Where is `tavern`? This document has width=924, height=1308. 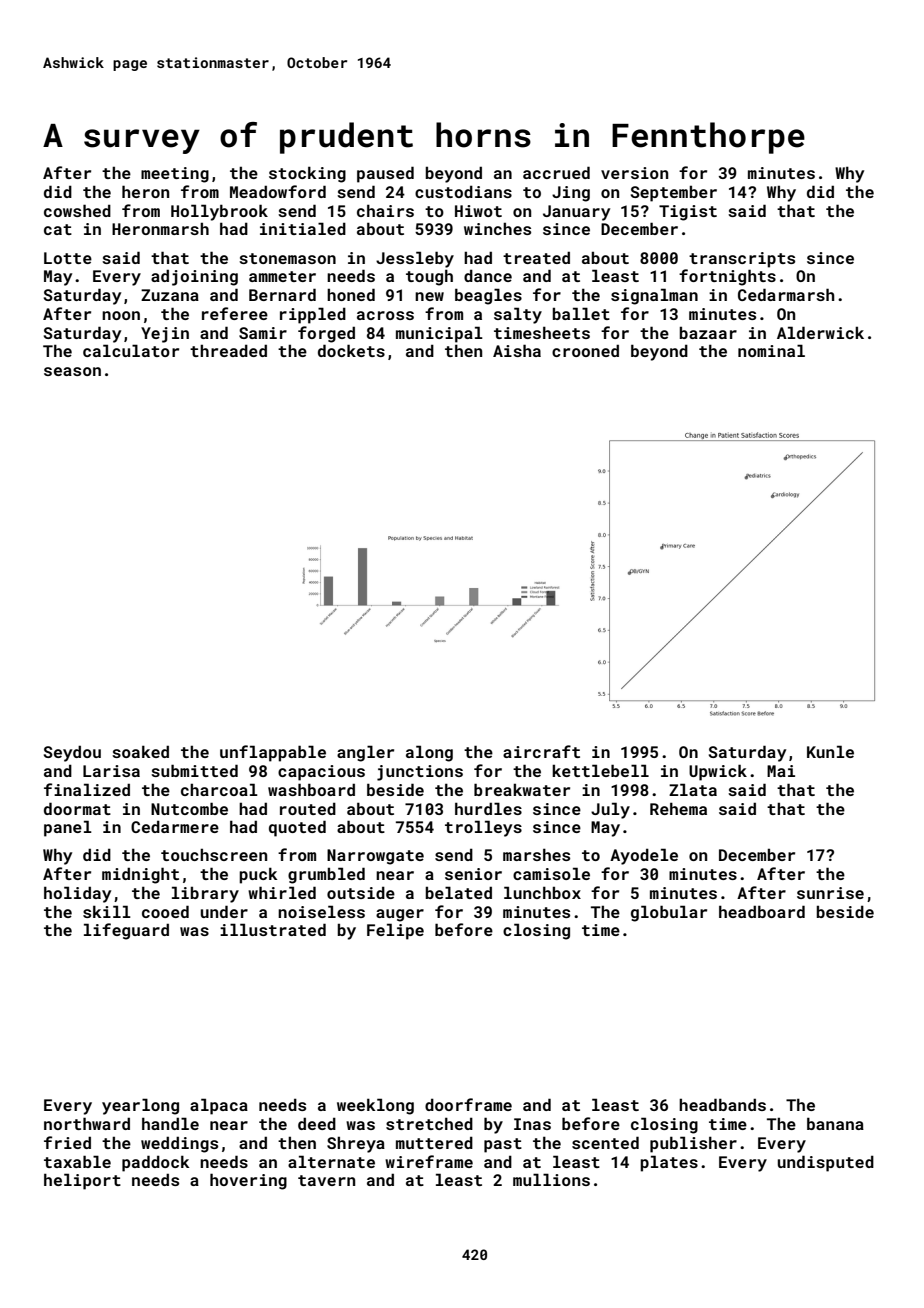 tavern is located at coordinates (326, 1180).
